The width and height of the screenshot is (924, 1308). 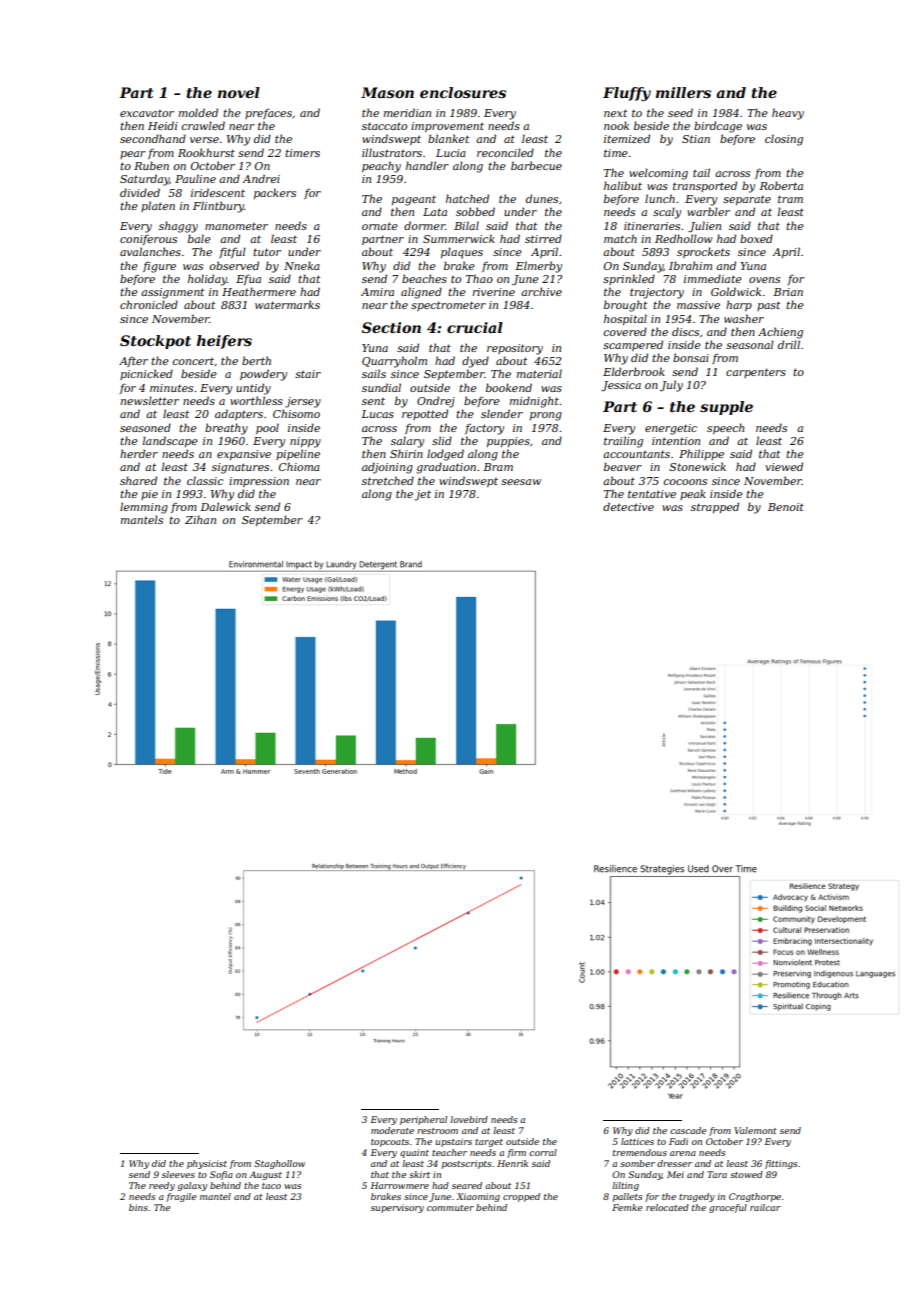 What do you see at coordinates (221, 1175) in the screenshot?
I see `Sofia` at bounding box center [221, 1175].
